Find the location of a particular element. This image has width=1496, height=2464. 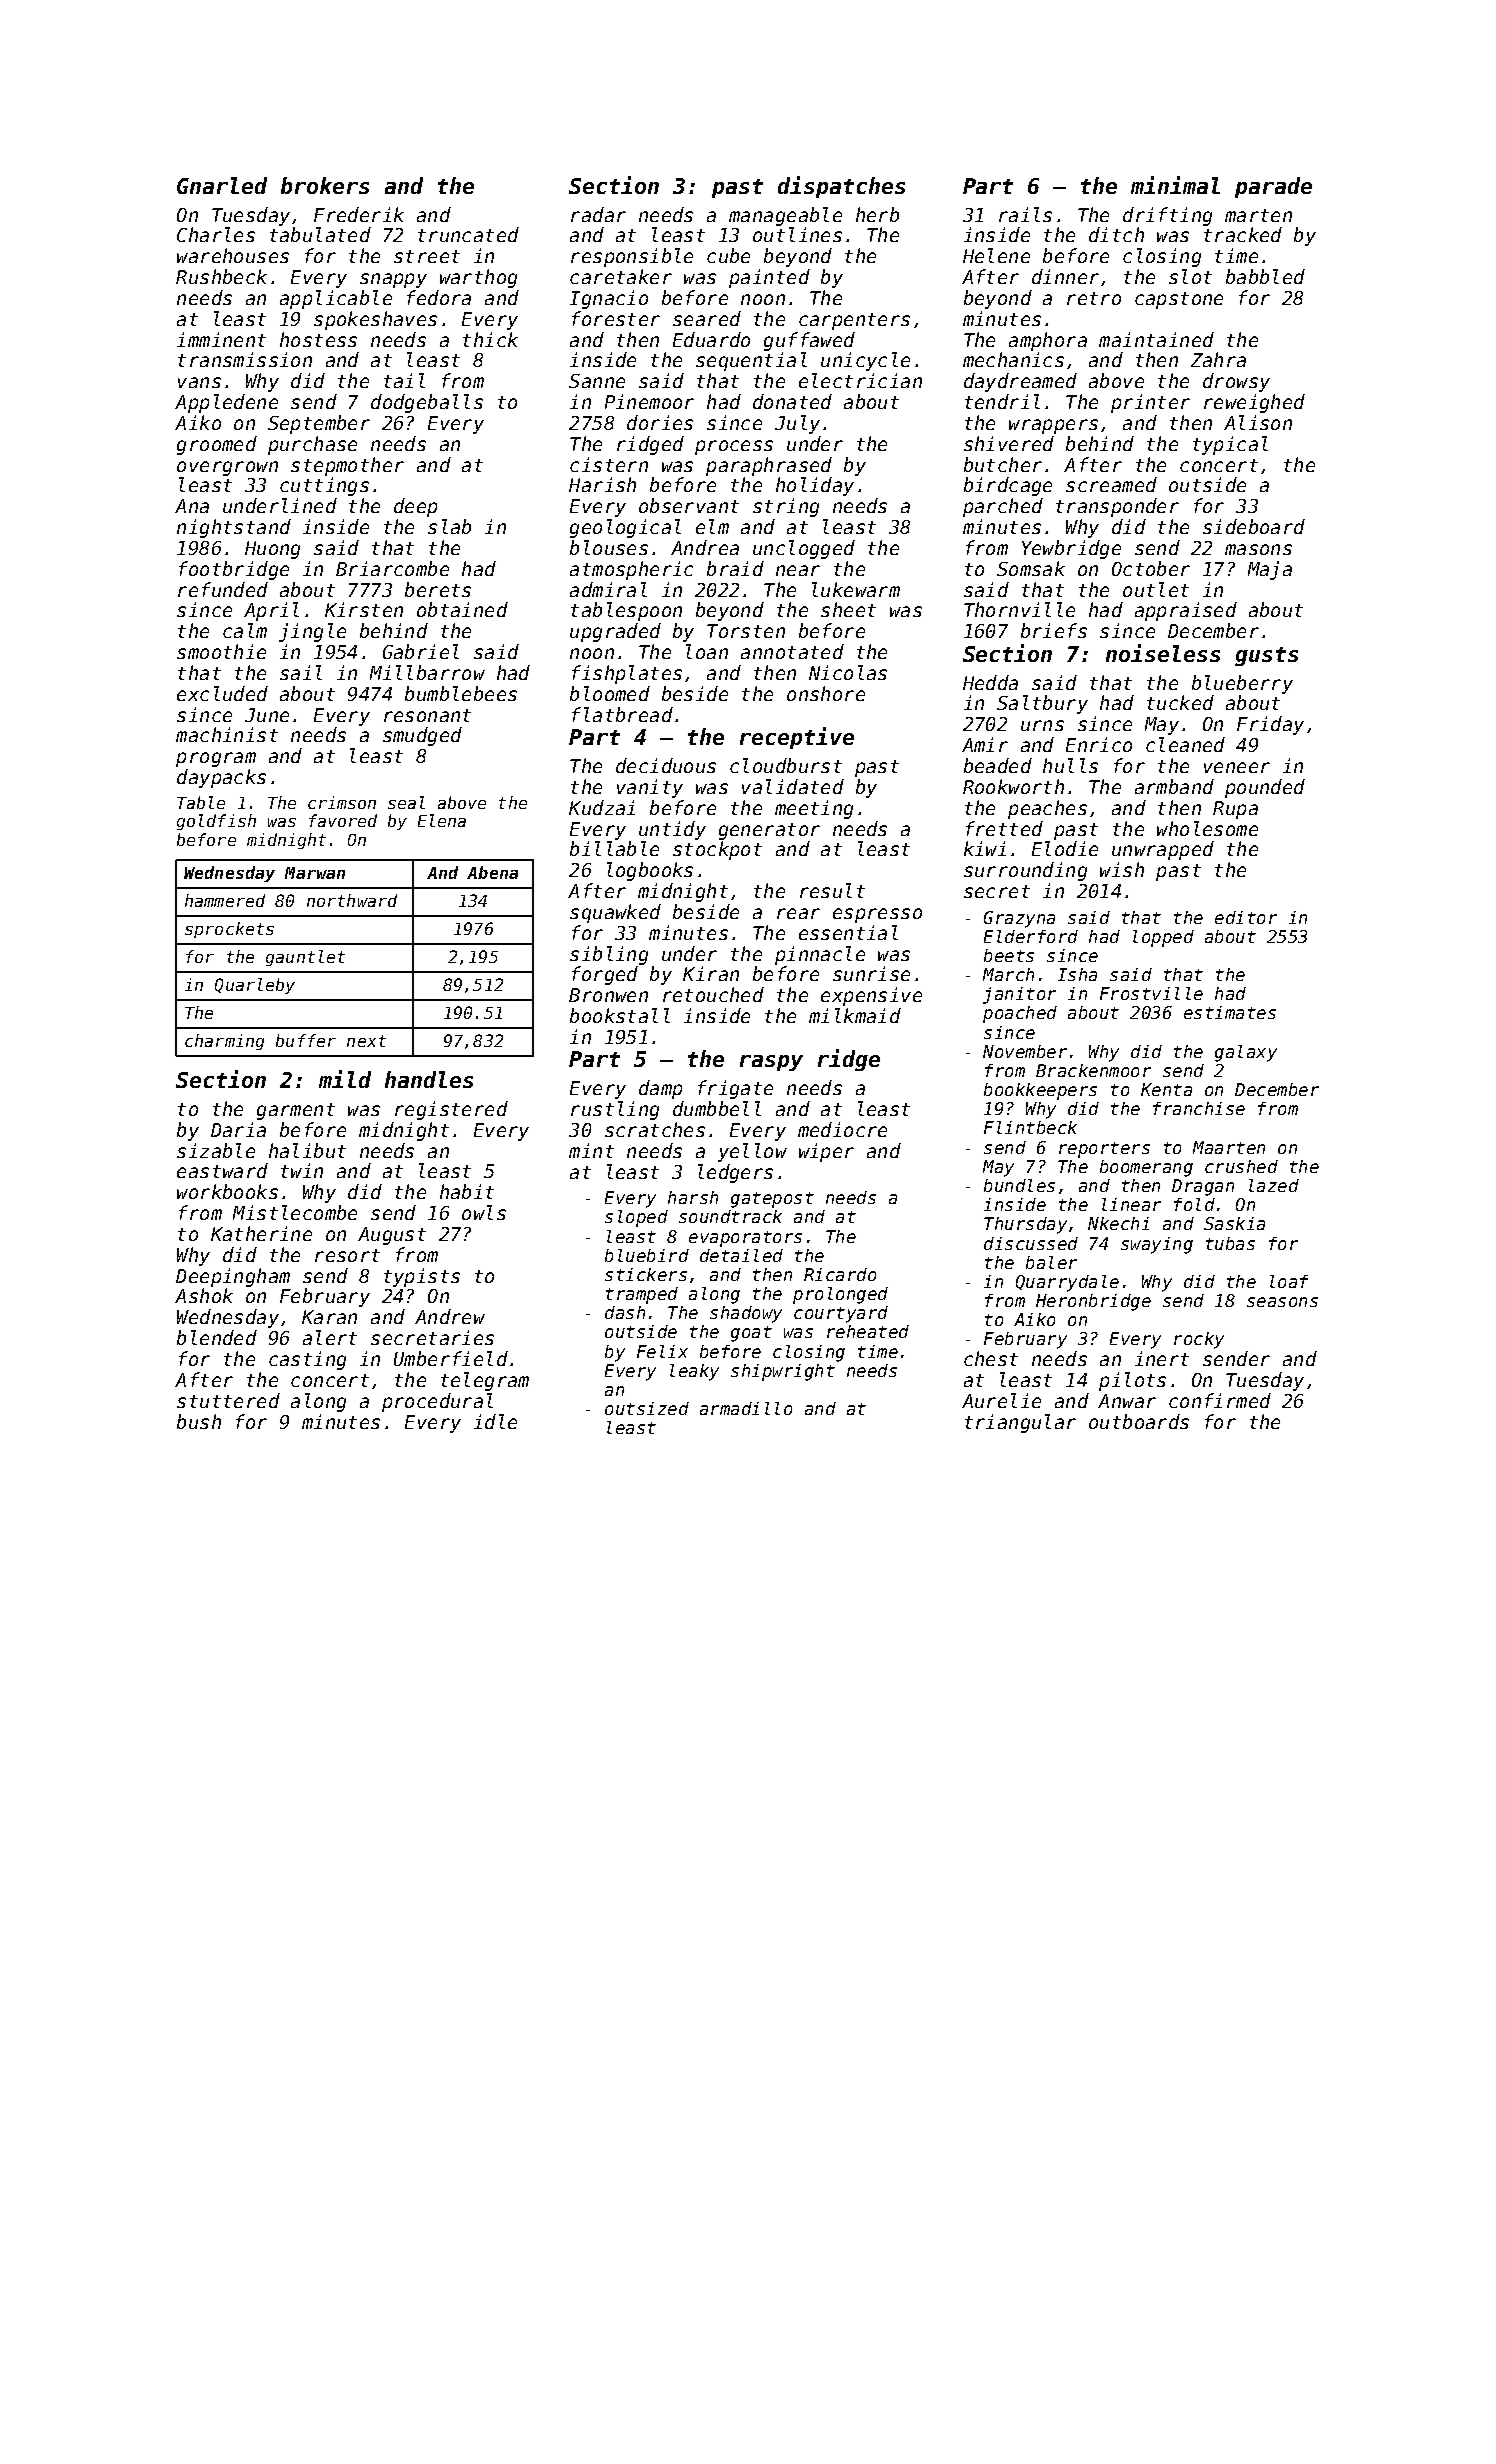

idle is located at coordinates (495, 1421).
